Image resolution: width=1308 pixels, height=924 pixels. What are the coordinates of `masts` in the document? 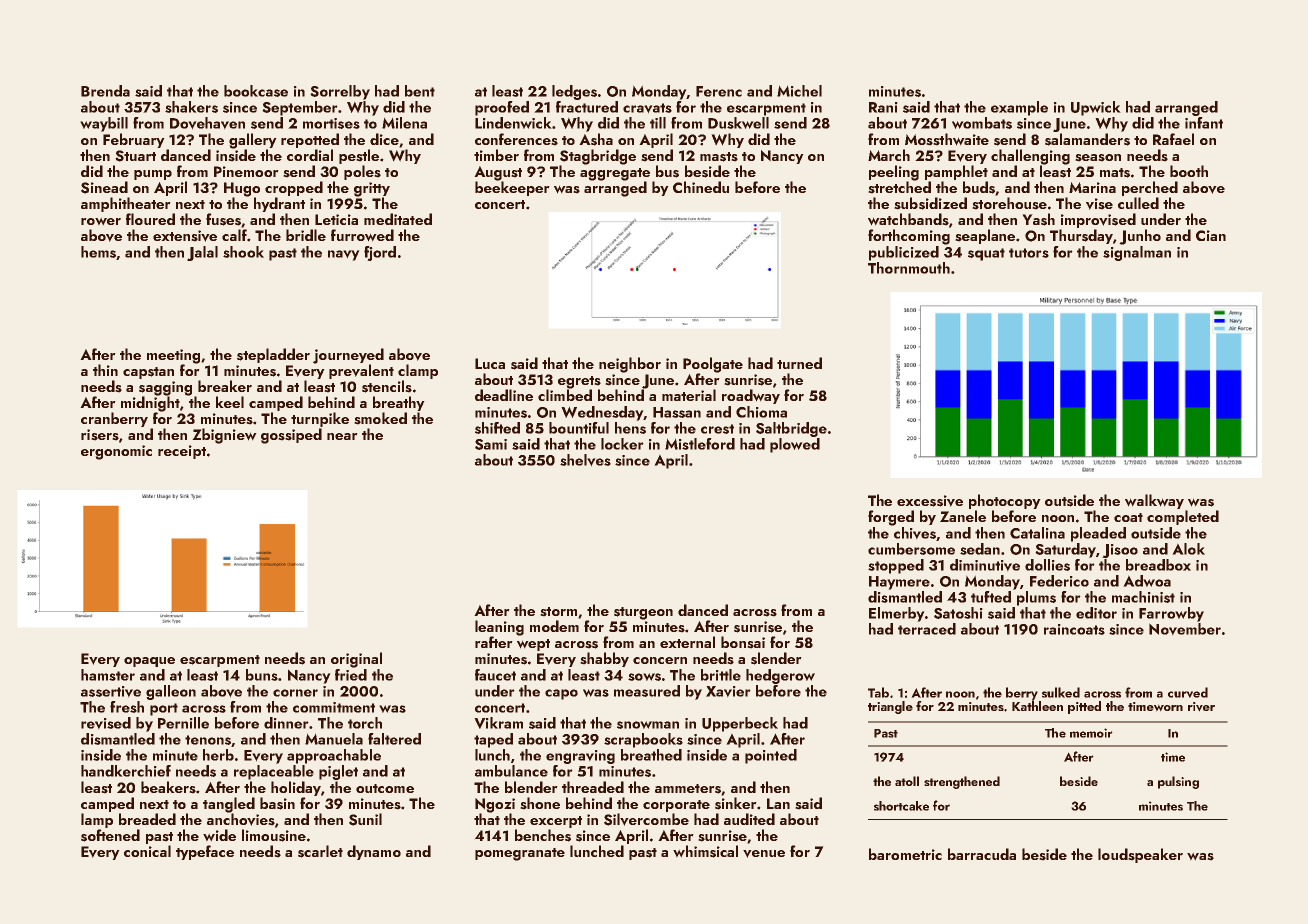 It's located at (719, 157).
